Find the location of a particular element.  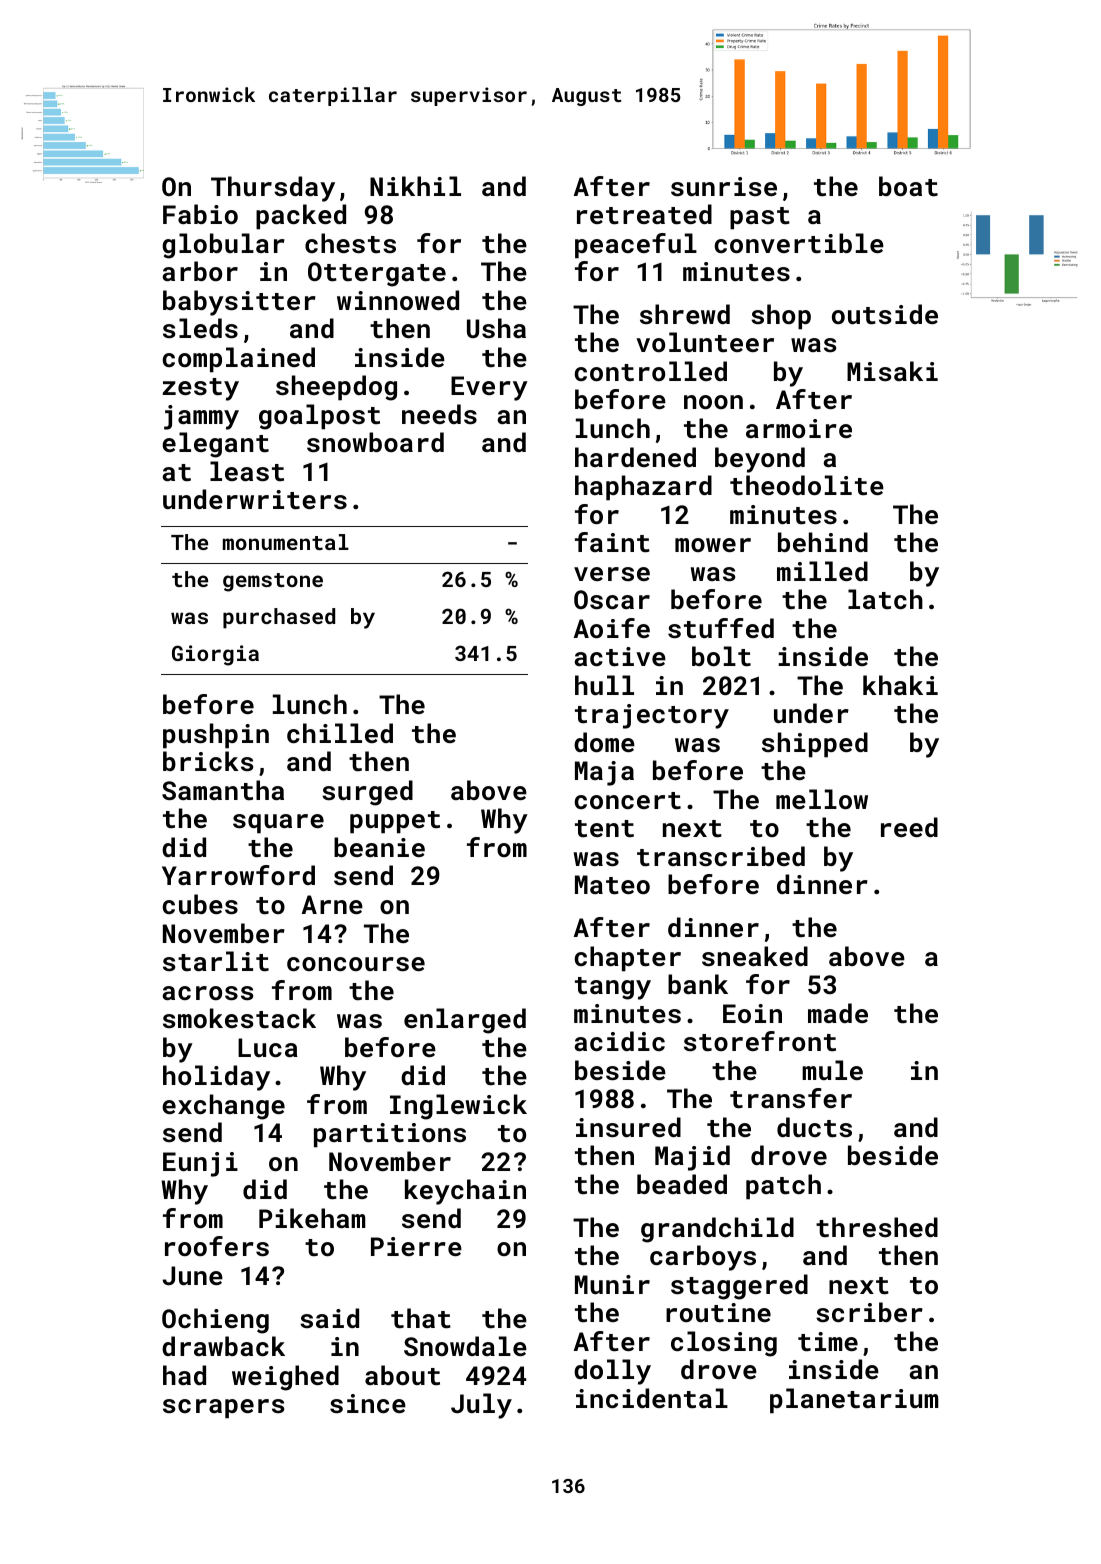

Inglewick is located at coordinates (458, 1107).
